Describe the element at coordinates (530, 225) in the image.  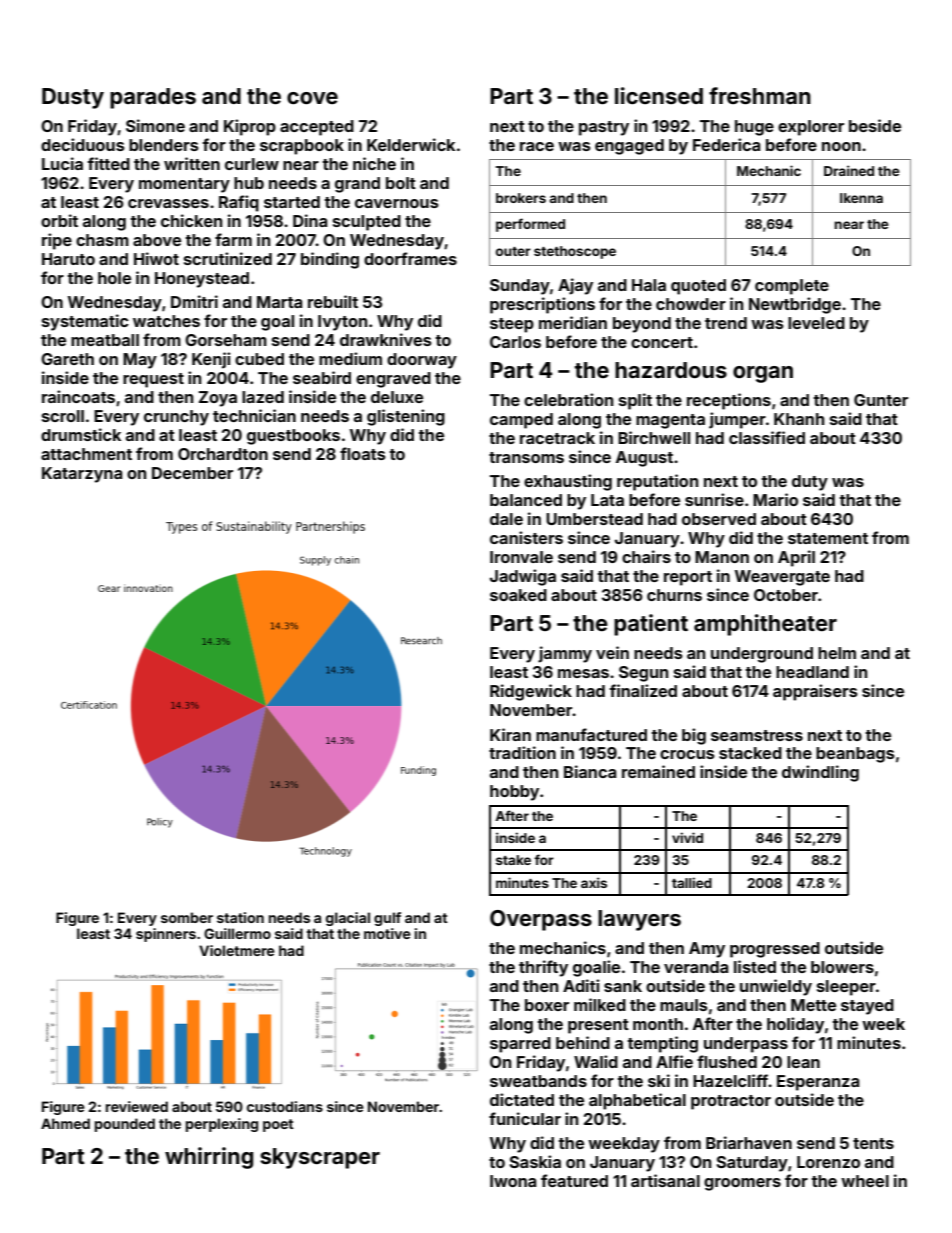
I see `performed` at that location.
